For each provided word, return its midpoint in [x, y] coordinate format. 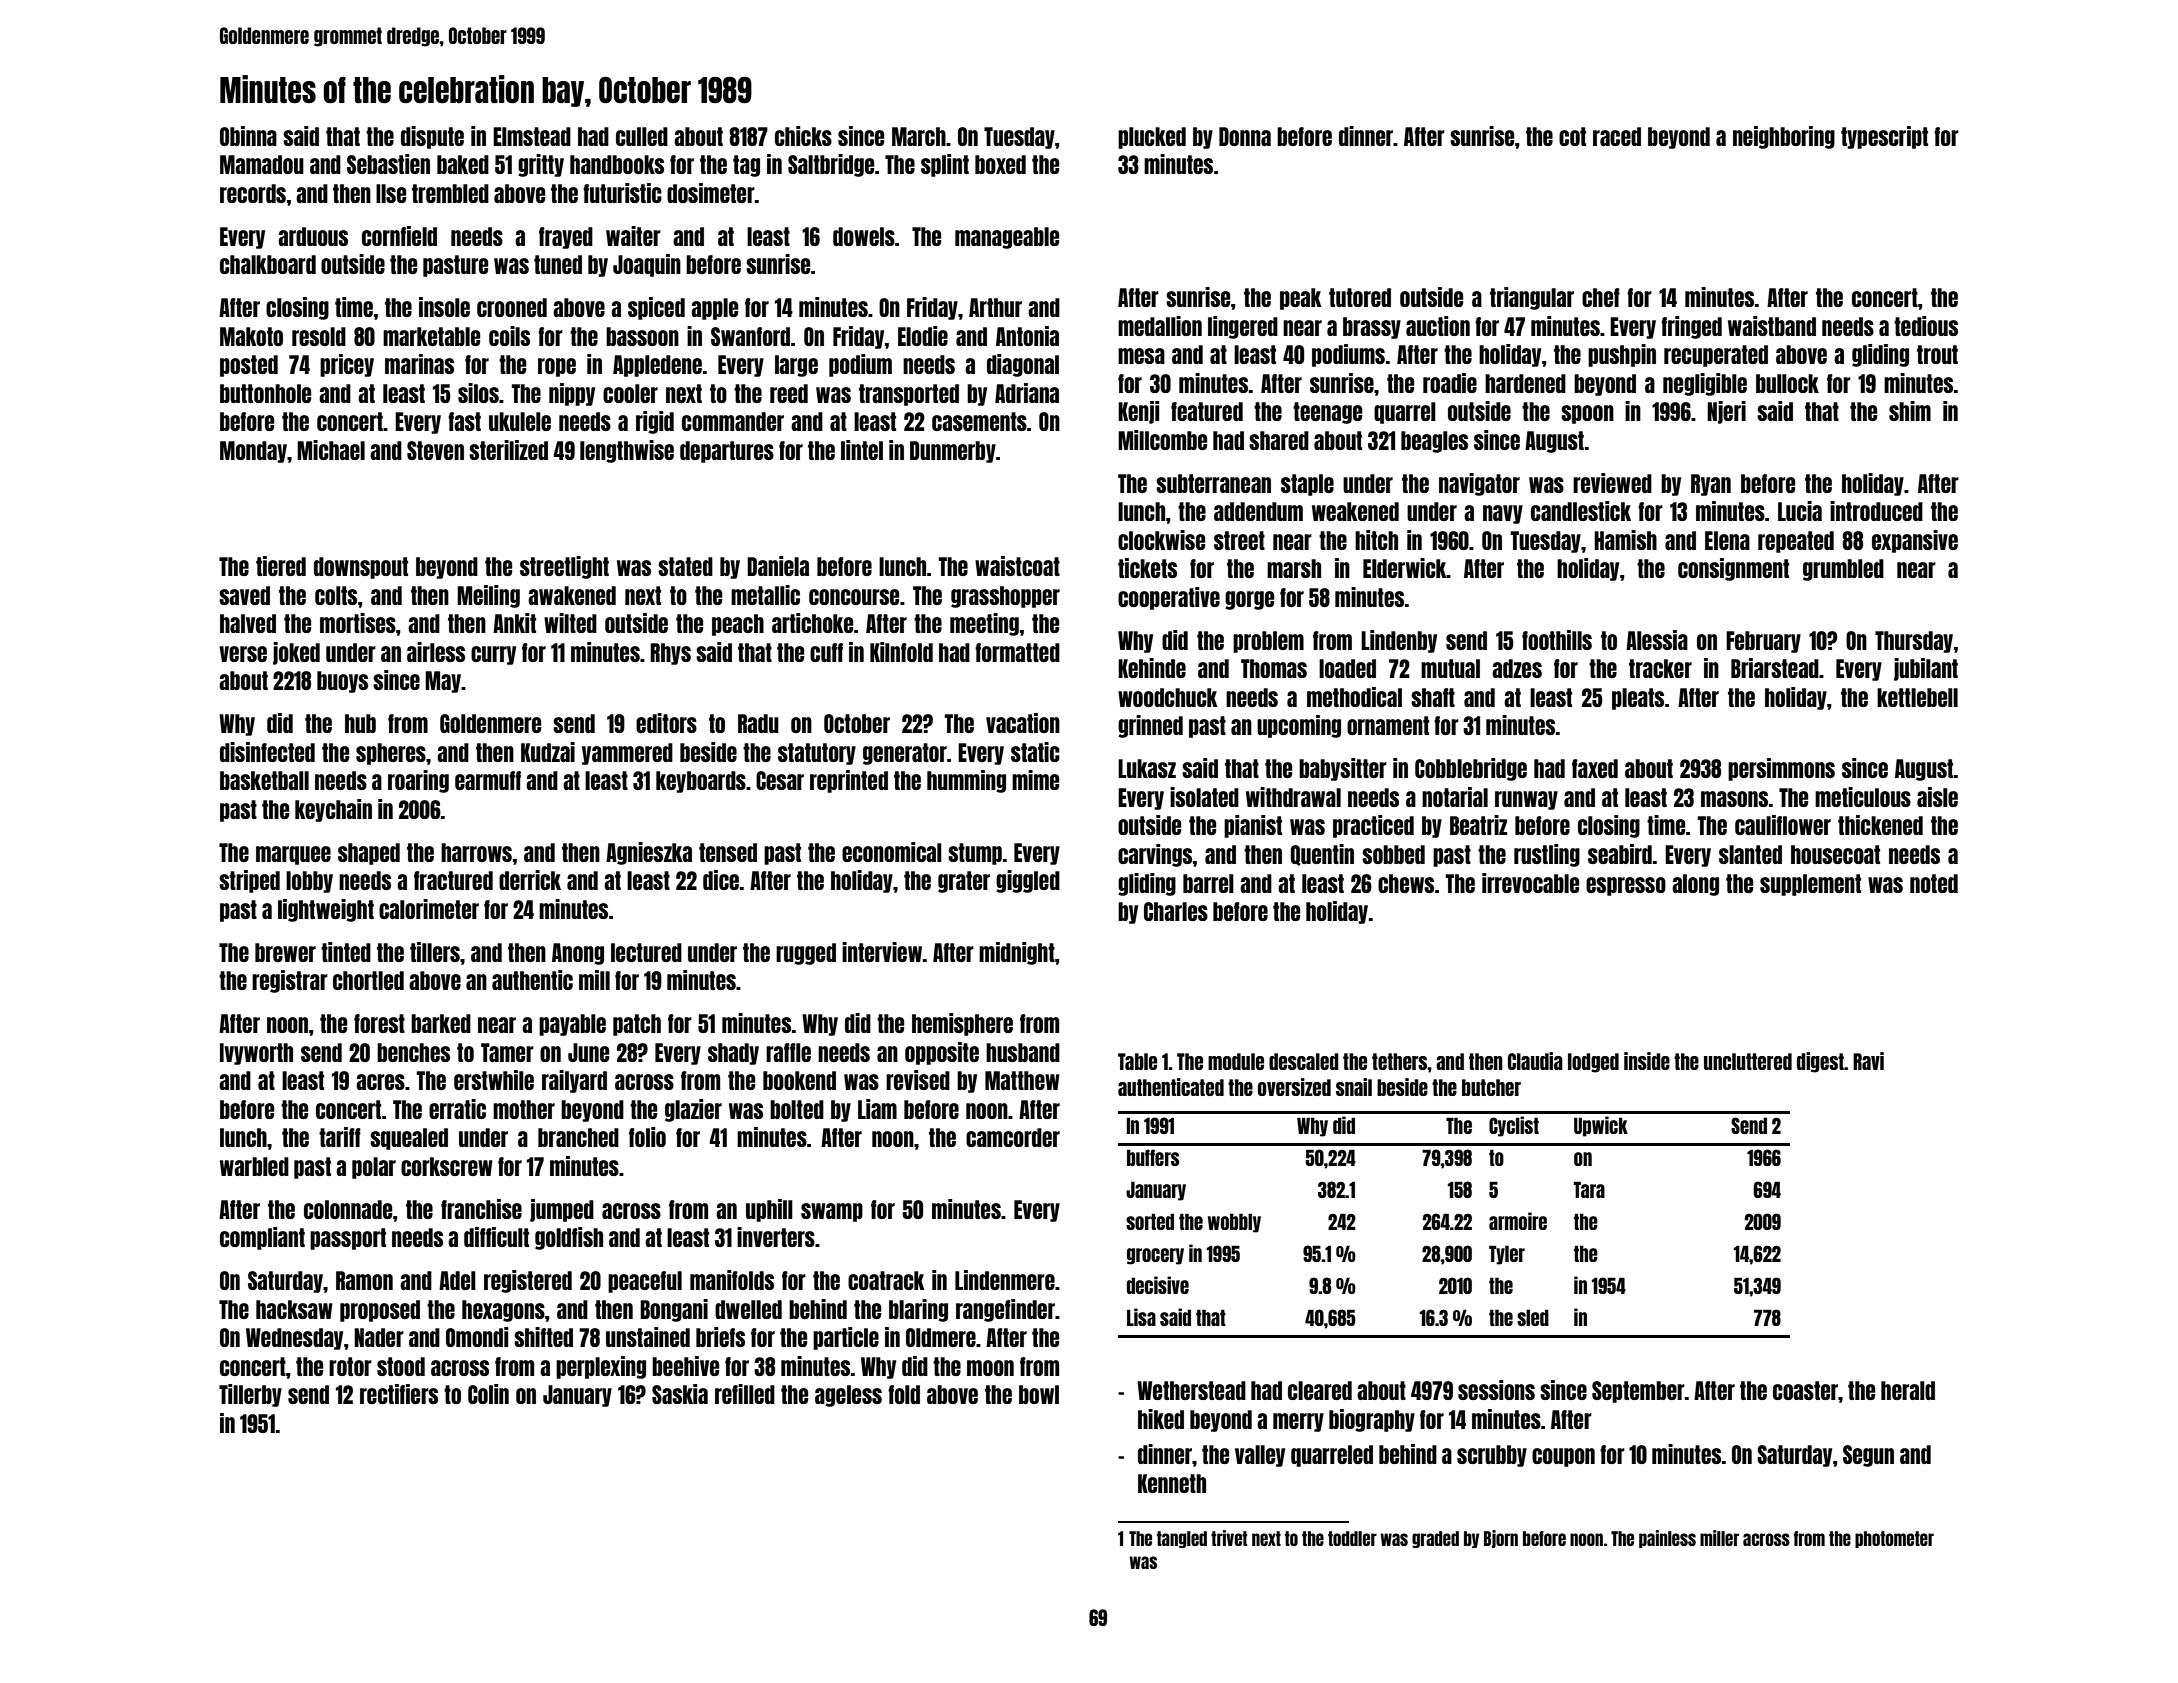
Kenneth [1172, 1483]
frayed [566, 238]
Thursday [1914, 642]
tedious [1926, 326]
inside [1647, 1061]
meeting [984, 624]
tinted [346, 952]
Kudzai [548, 752]
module [1236, 1061]
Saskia [680, 1394]
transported [909, 395]
